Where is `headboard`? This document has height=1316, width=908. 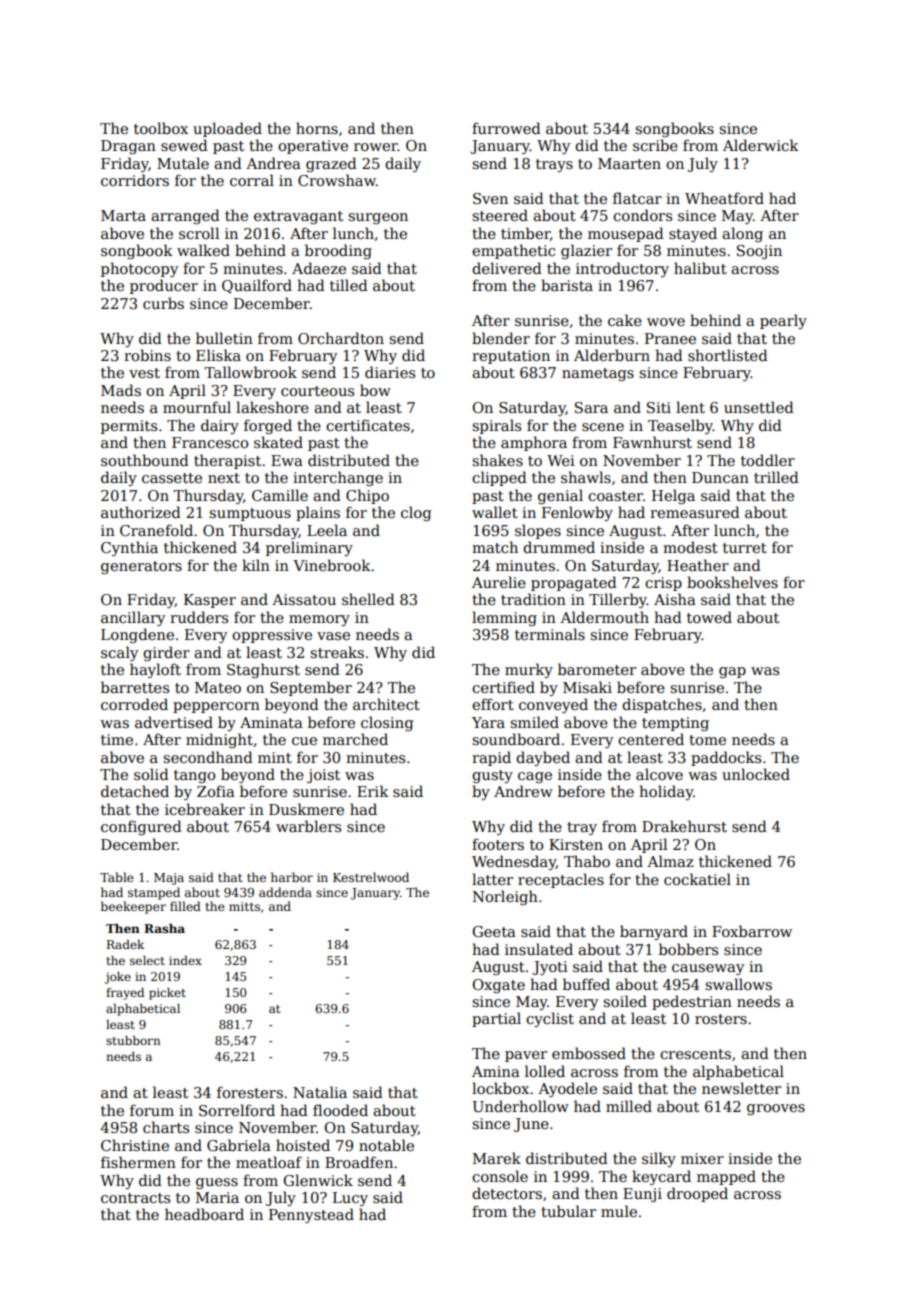
headboard is located at coordinates (204, 1214).
